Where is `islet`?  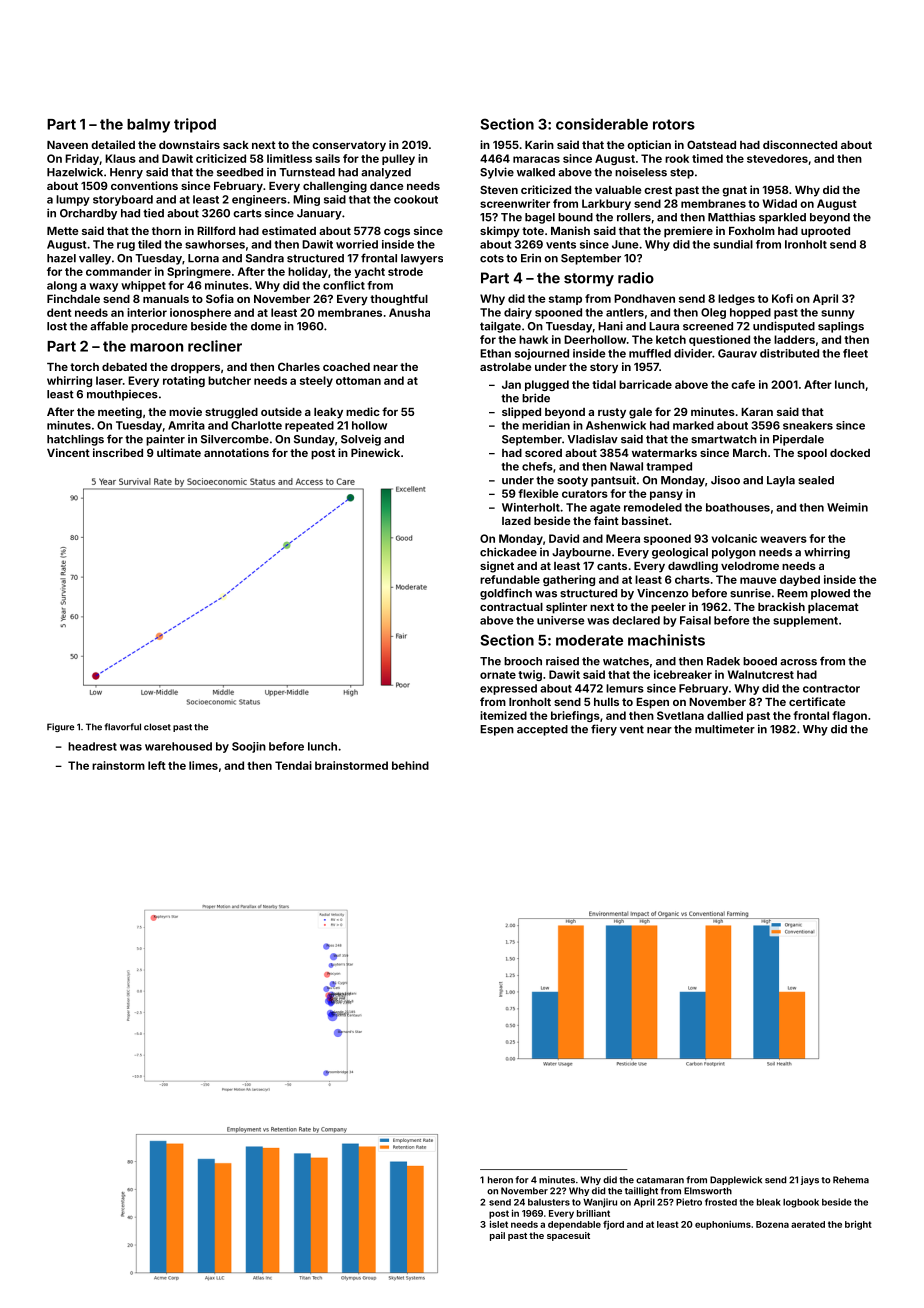 islet is located at coordinates (499, 1224).
